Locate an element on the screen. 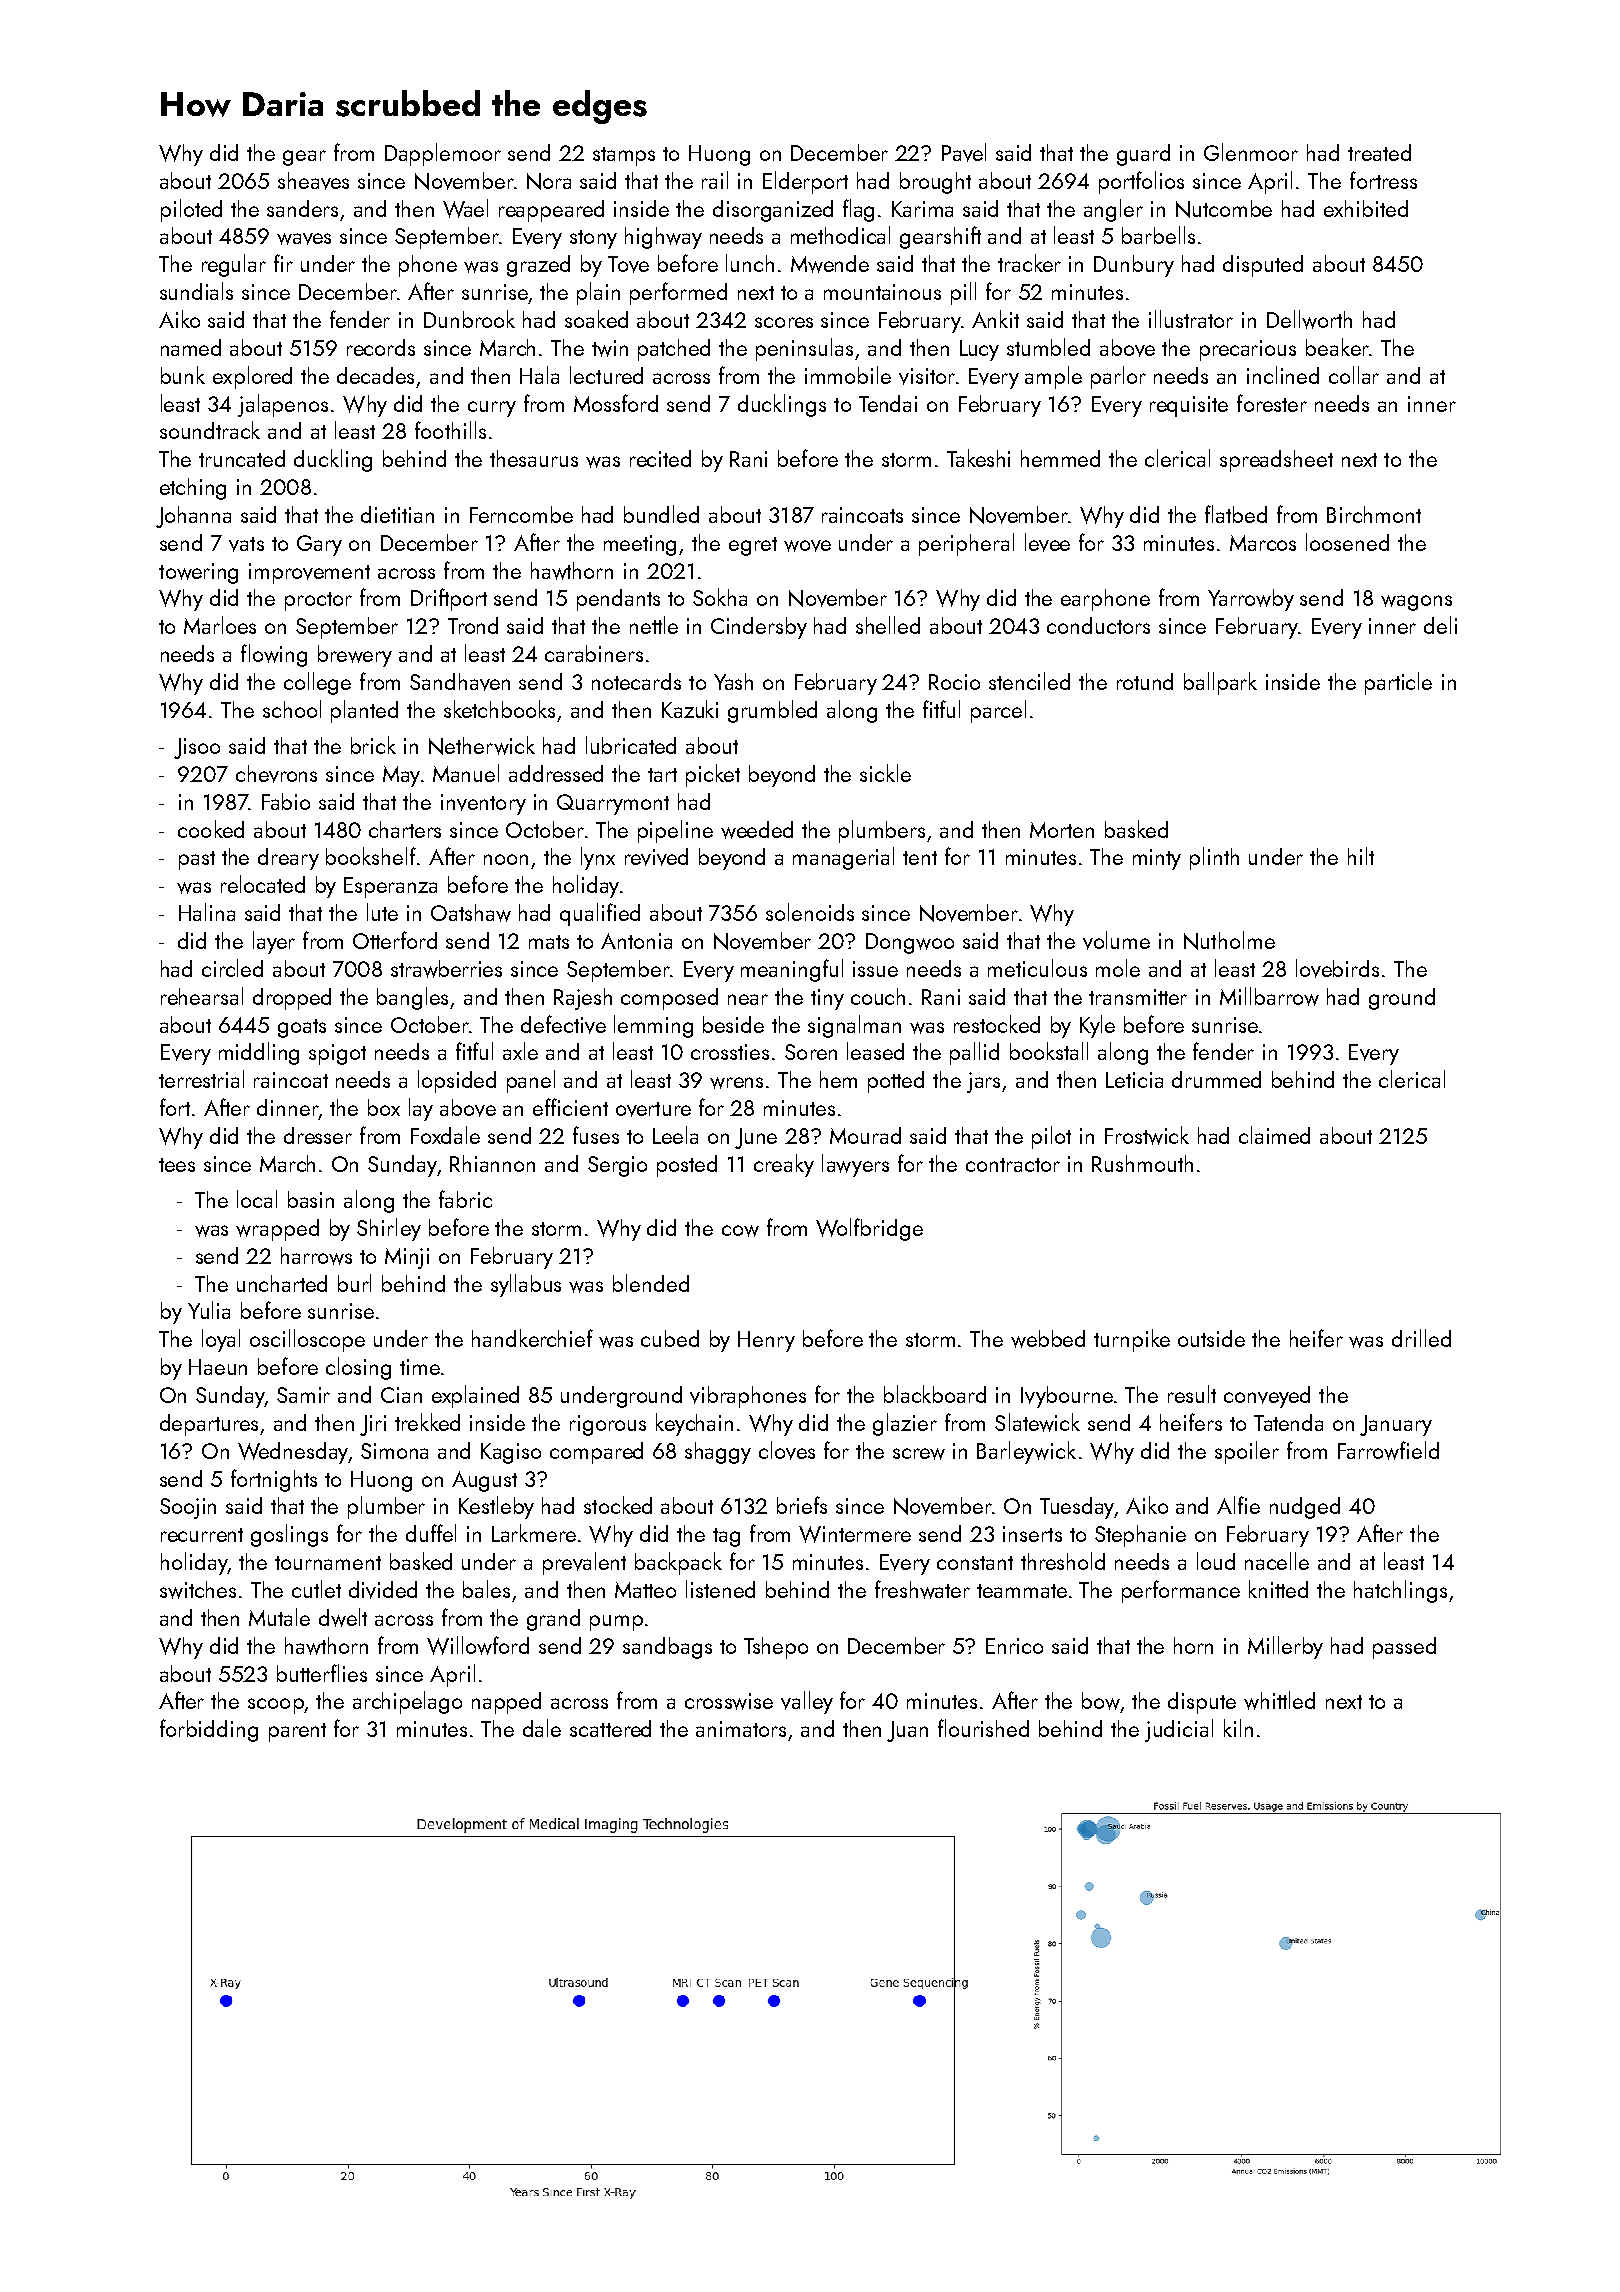  Frostwick is located at coordinates (1147, 1135).
